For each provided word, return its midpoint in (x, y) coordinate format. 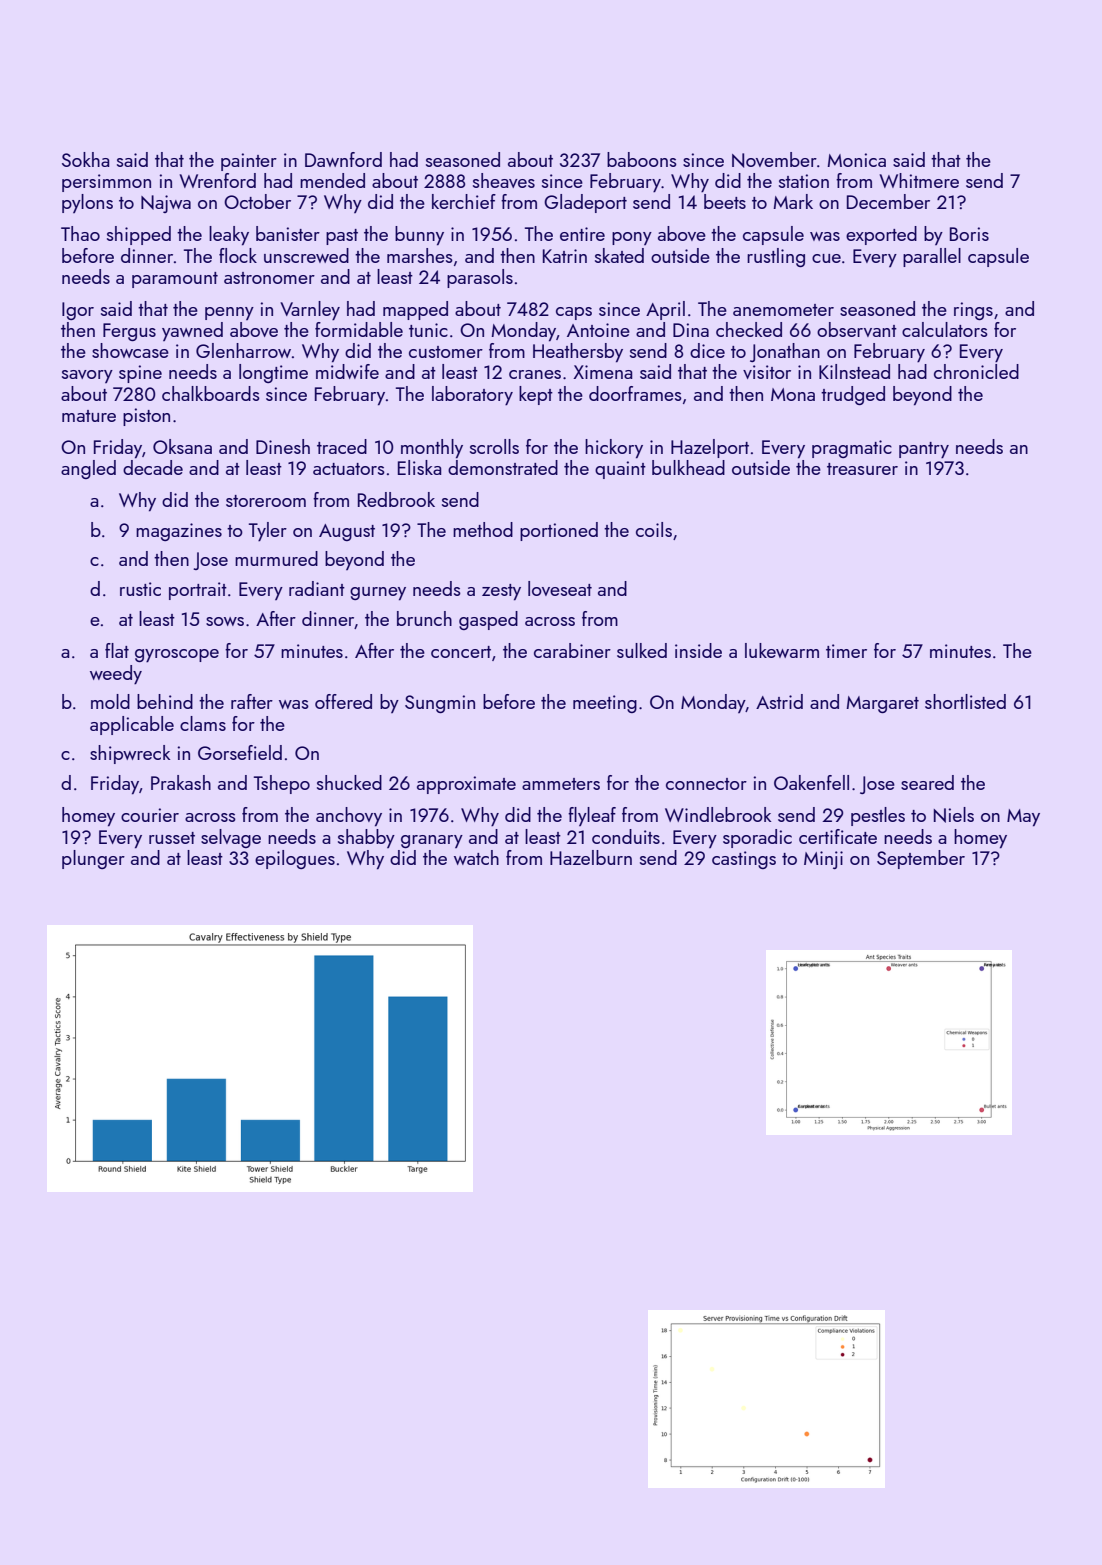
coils (654, 529)
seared (927, 782)
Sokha (85, 159)
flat (117, 650)
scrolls (494, 446)
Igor (78, 311)
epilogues (295, 859)
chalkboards (211, 393)
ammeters (561, 784)
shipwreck (130, 754)
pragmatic (852, 449)
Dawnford (343, 159)
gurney (378, 594)
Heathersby (578, 353)
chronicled (976, 371)
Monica (856, 160)
